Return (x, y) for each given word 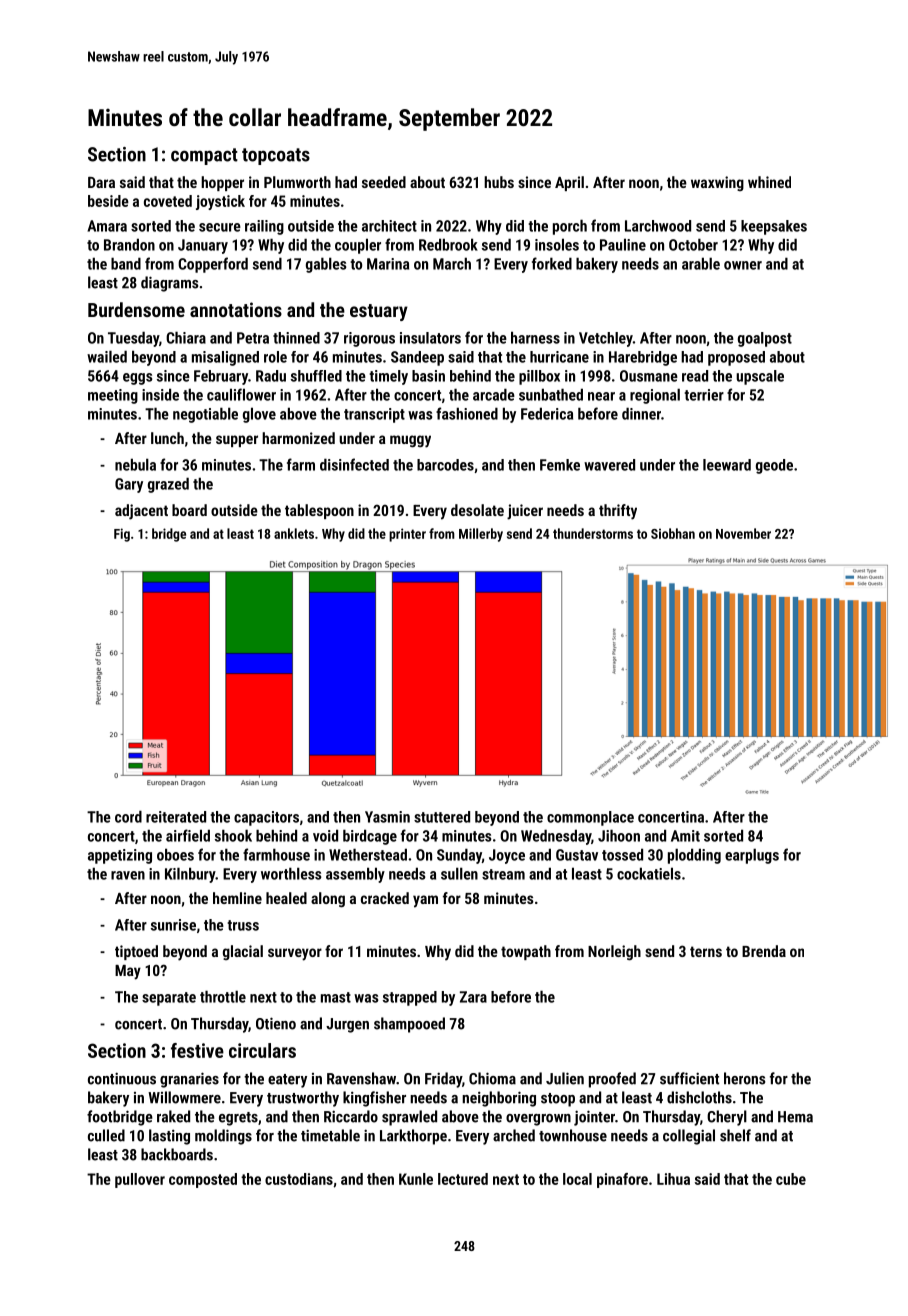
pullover (140, 1180)
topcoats (276, 156)
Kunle (416, 1179)
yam (425, 901)
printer (407, 535)
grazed (168, 485)
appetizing (120, 856)
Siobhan (673, 533)
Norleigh (614, 953)
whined (769, 182)
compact (204, 156)
